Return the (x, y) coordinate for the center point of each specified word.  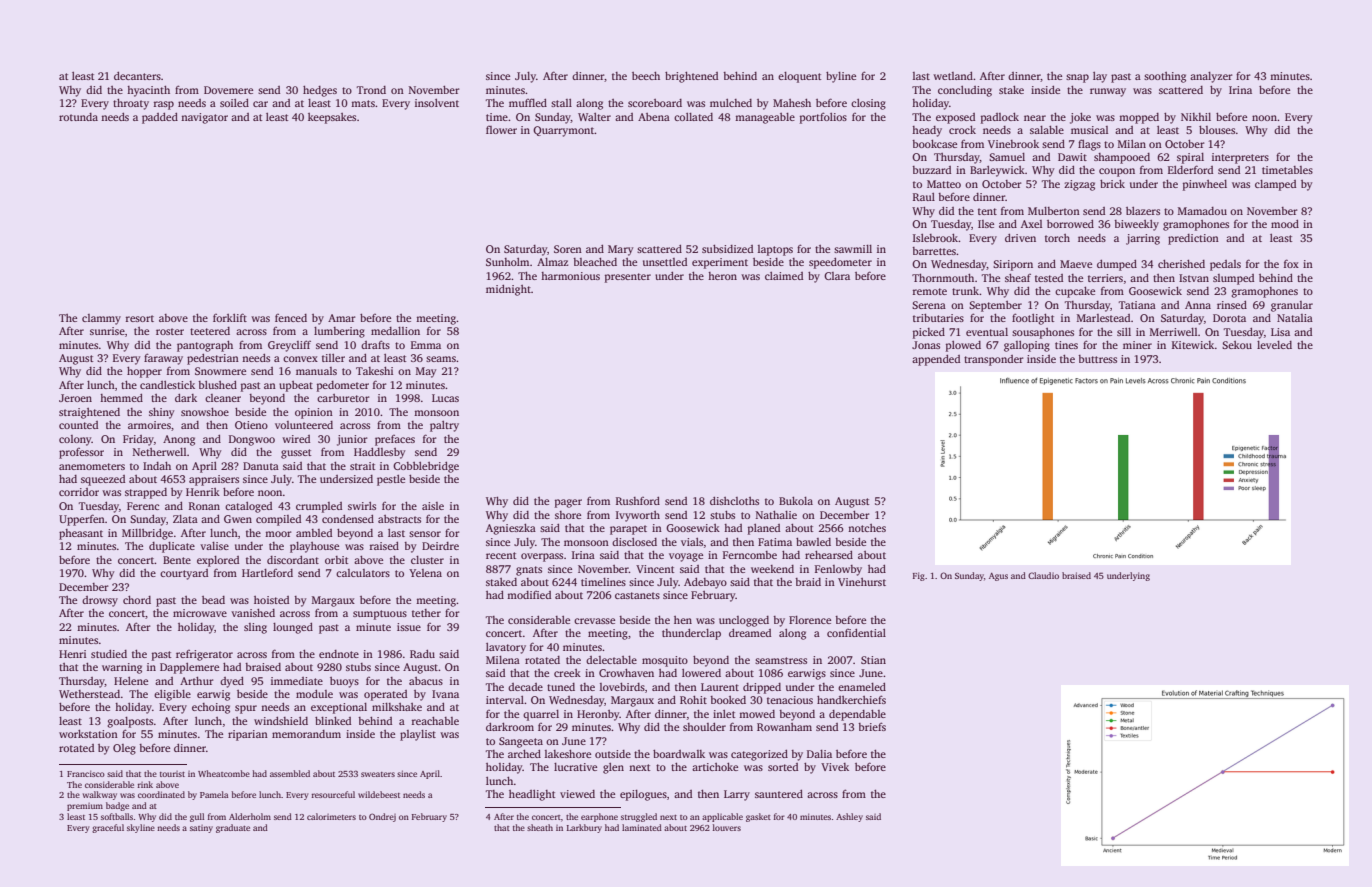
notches (867, 528)
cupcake (1075, 292)
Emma (426, 345)
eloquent (799, 77)
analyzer (1211, 77)
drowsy (100, 601)
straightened (89, 413)
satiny (201, 829)
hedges (320, 91)
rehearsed (829, 555)
